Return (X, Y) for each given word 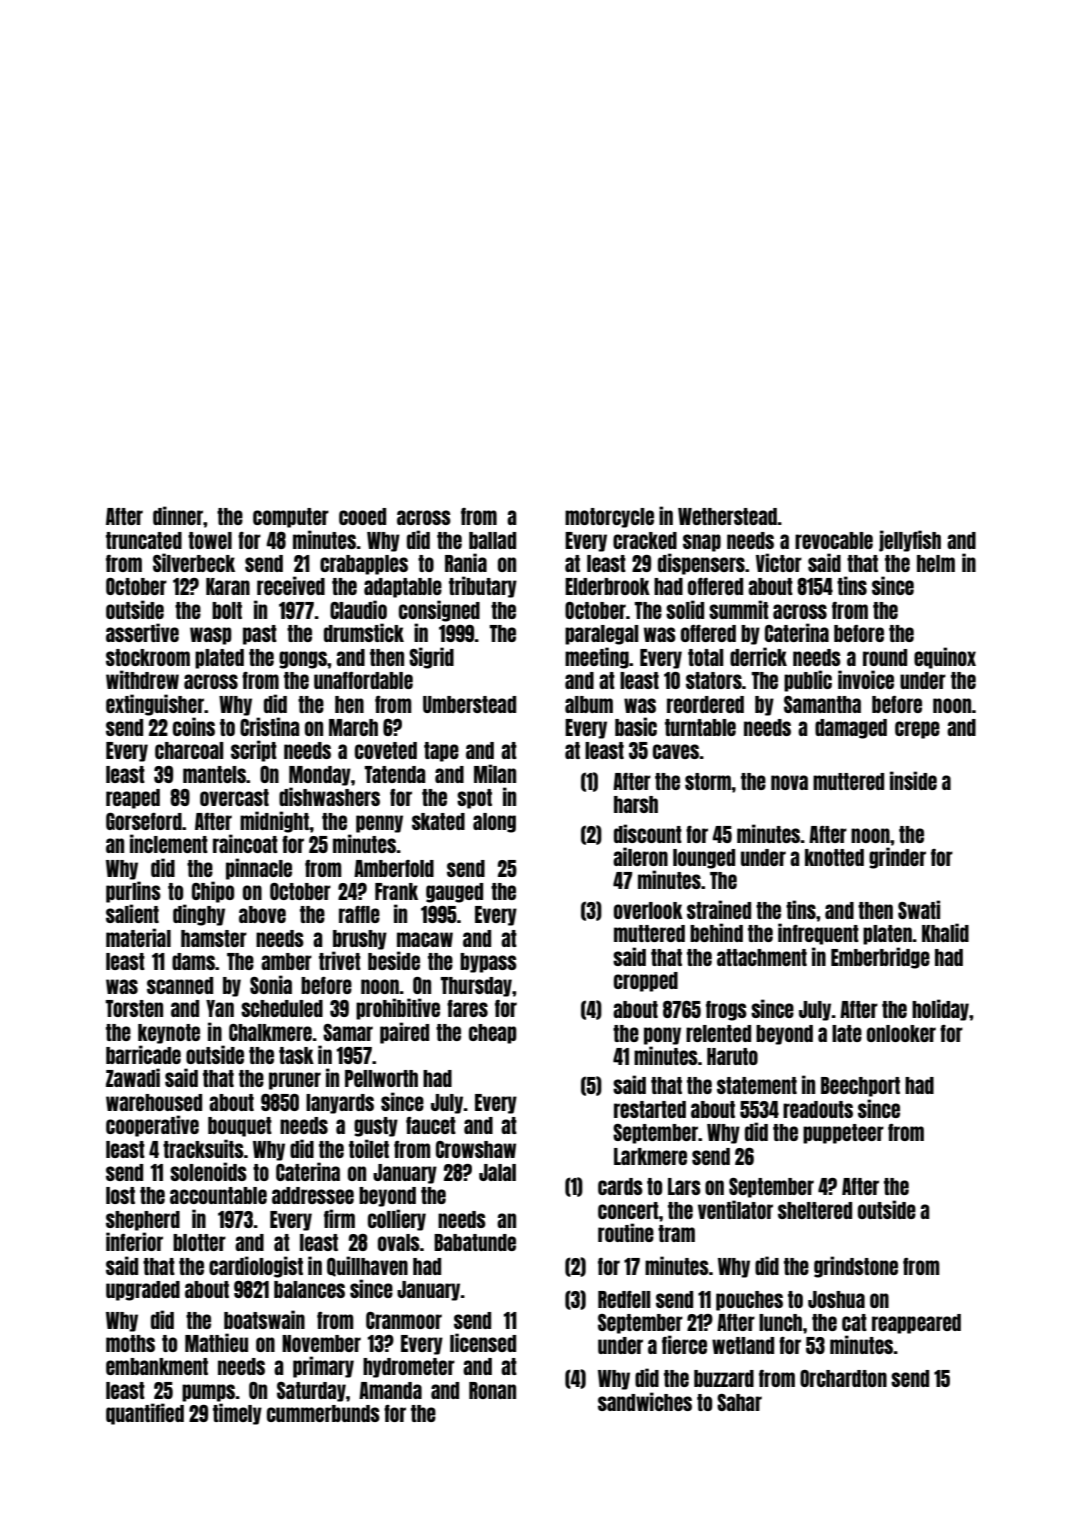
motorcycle (609, 518)
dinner (178, 515)
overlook (648, 910)
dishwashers (329, 796)
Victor (779, 562)
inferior (134, 1241)
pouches (749, 1301)
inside (913, 780)
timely (237, 1414)
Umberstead (469, 704)
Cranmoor (404, 1320)
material (138, 937)
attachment (762, 957)
